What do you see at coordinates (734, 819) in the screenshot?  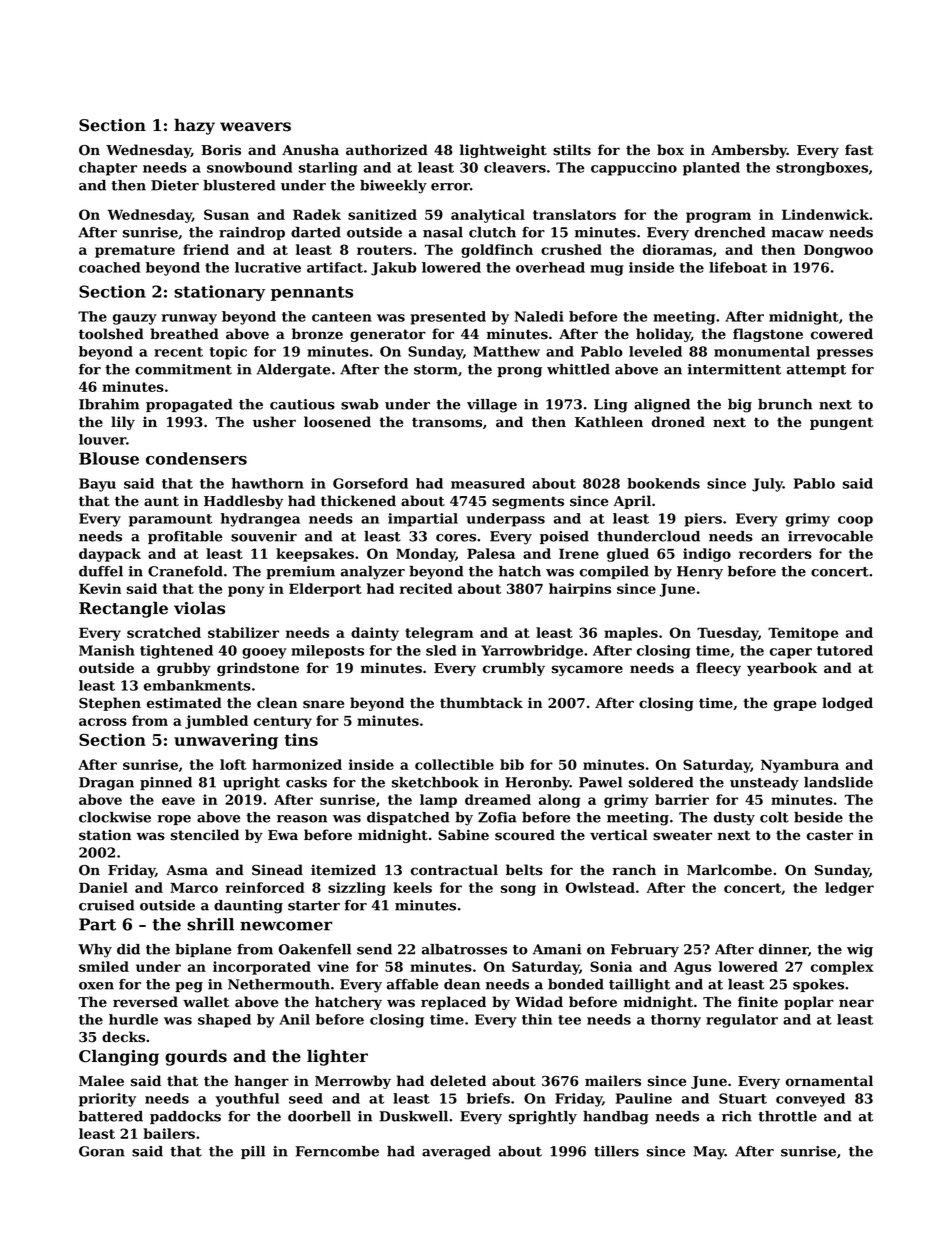 I see `dusty` at bounding box center [734, 819].
